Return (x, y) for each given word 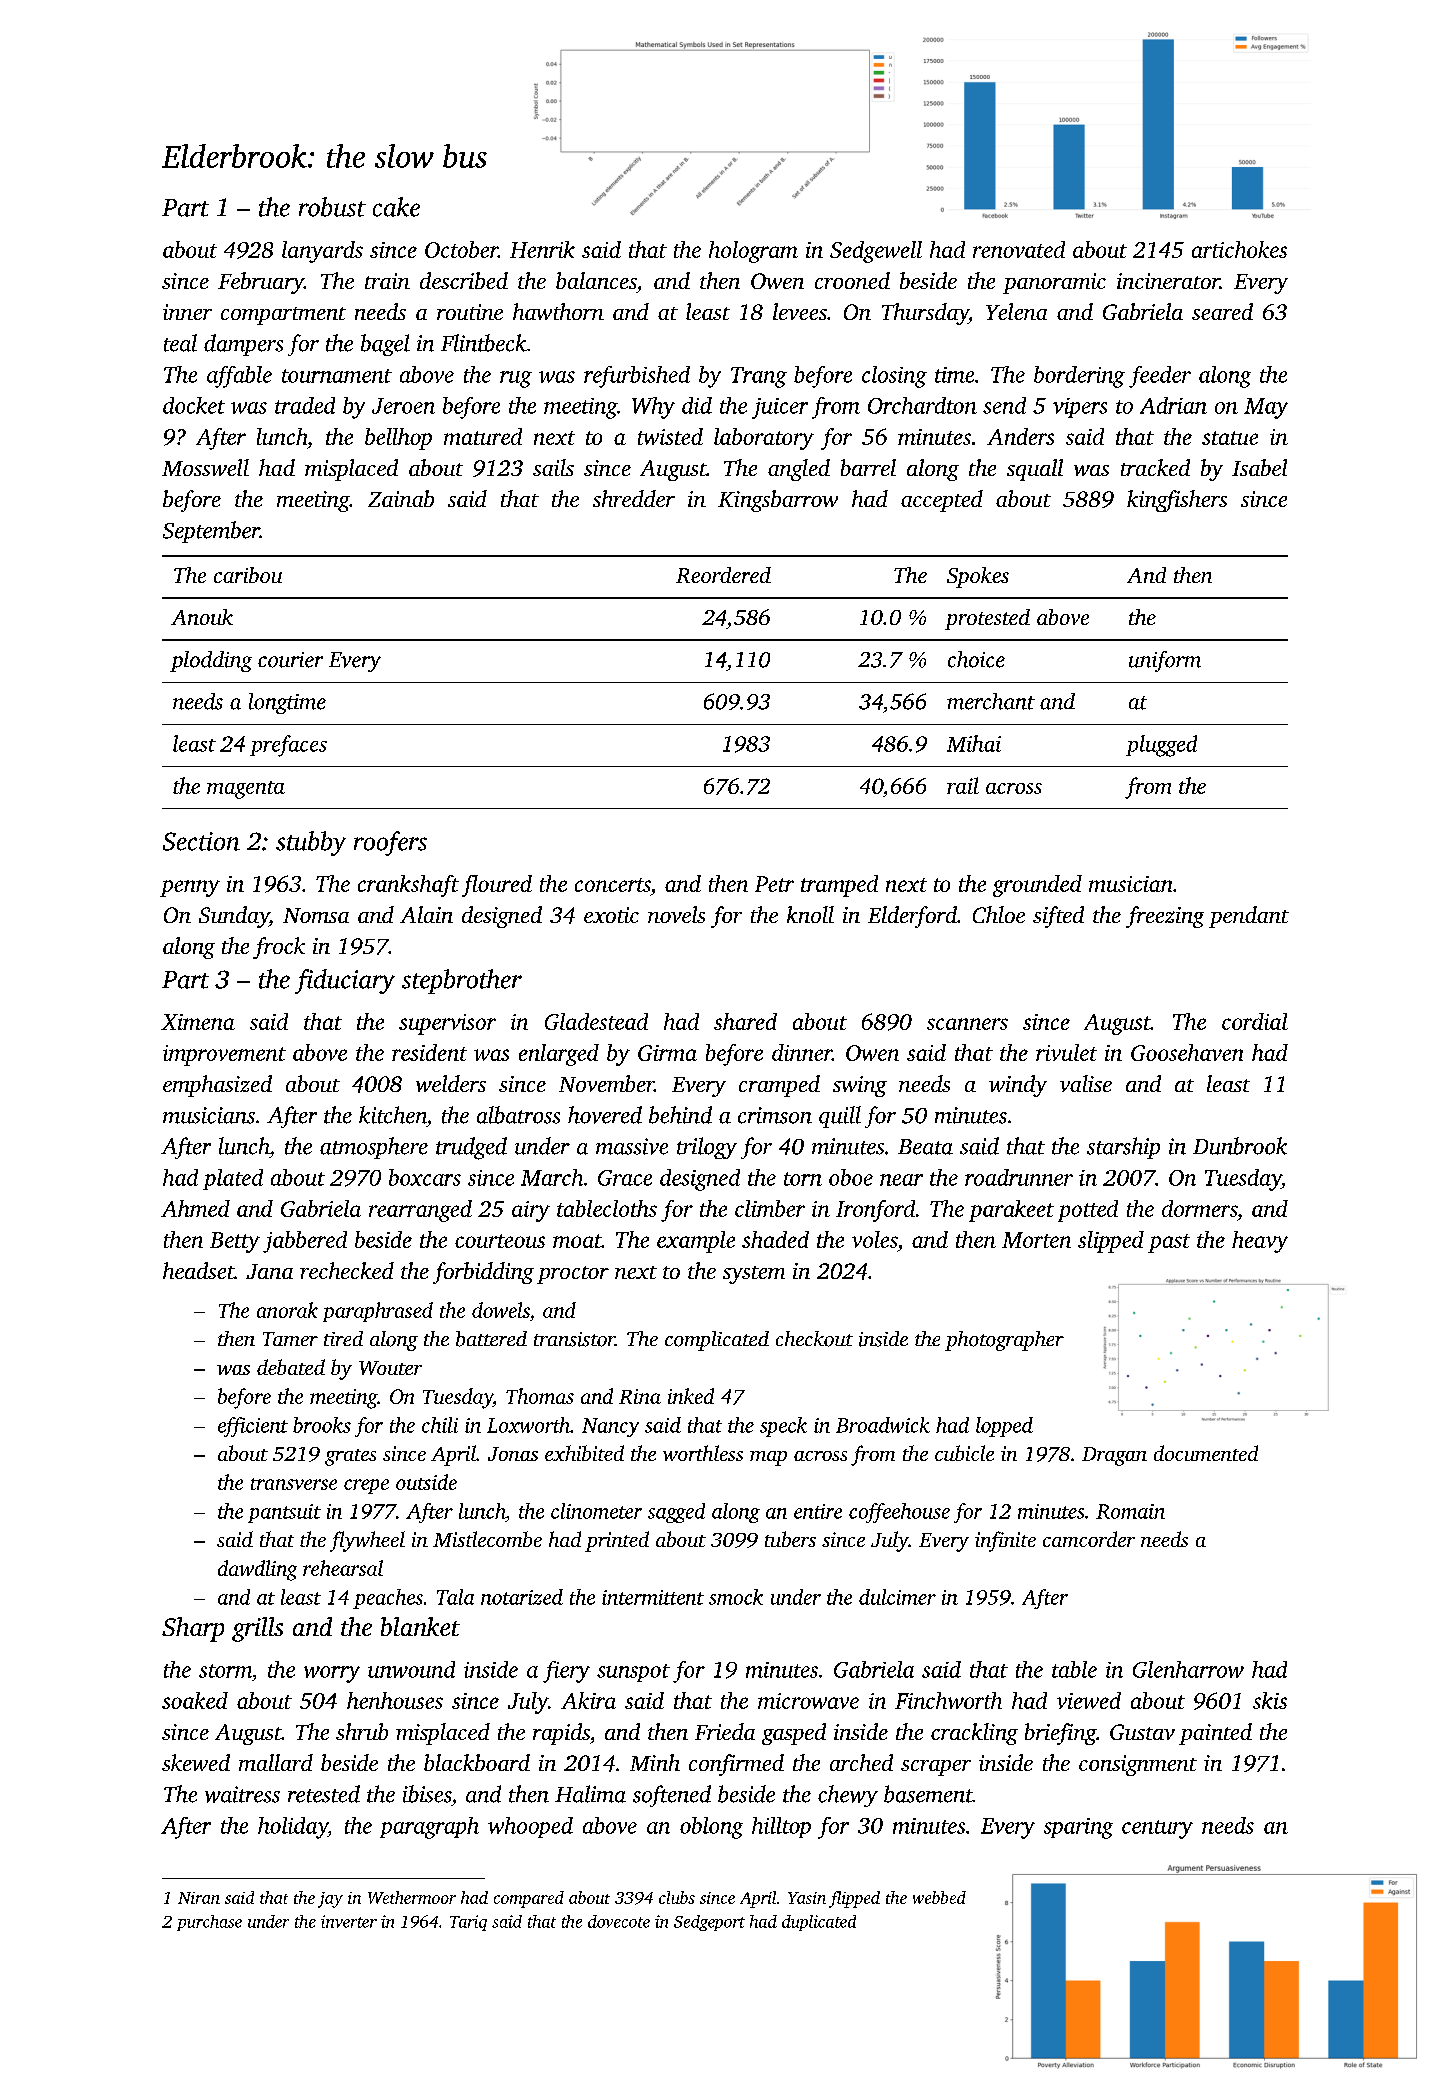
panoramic (1054, 283)
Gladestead (596, 1021)
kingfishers (1177, 501)
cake (396, 207)
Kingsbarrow (778, 501)
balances (596, 280)
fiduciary (345, 981)
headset (198, 1270)
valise (1086, 1083)
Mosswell (205, 467)
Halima (590, 1794)
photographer (1004, 1341)
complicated (717, 1341)
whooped (530, 1827)
